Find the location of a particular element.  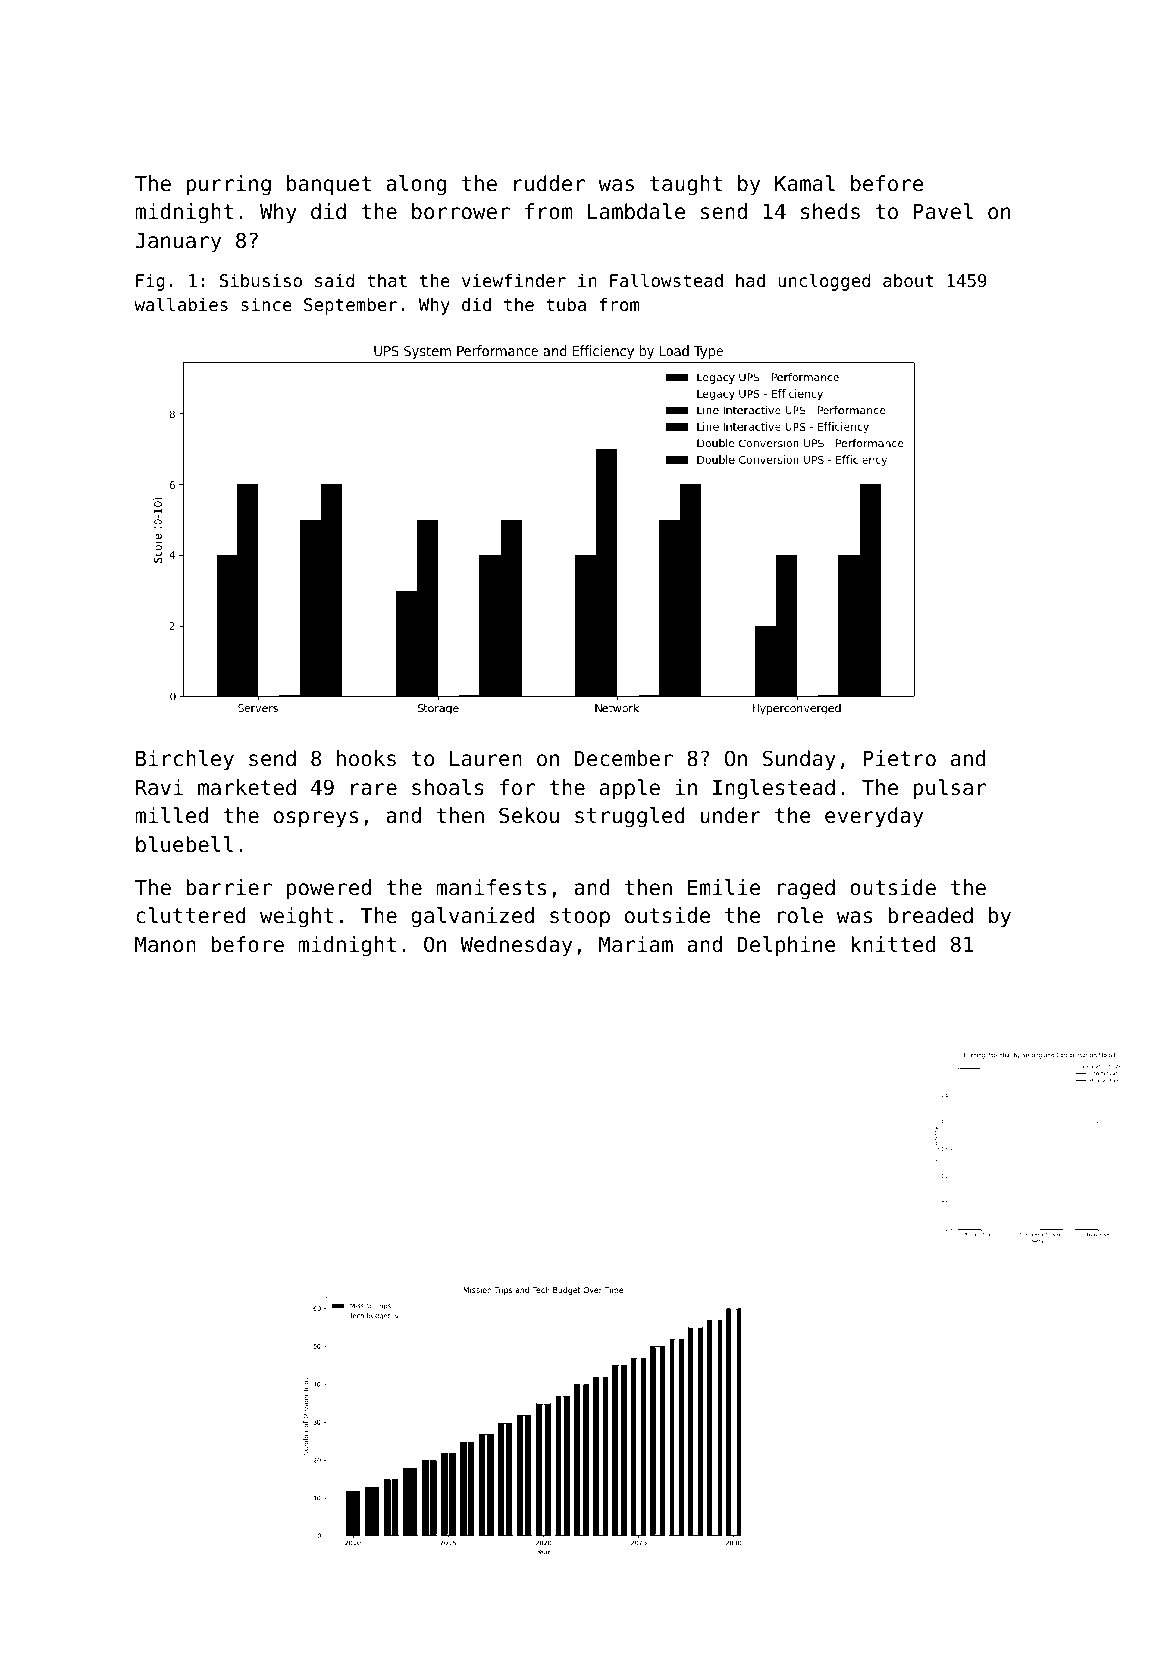

unclogged is located at coordinates (824, 282).
